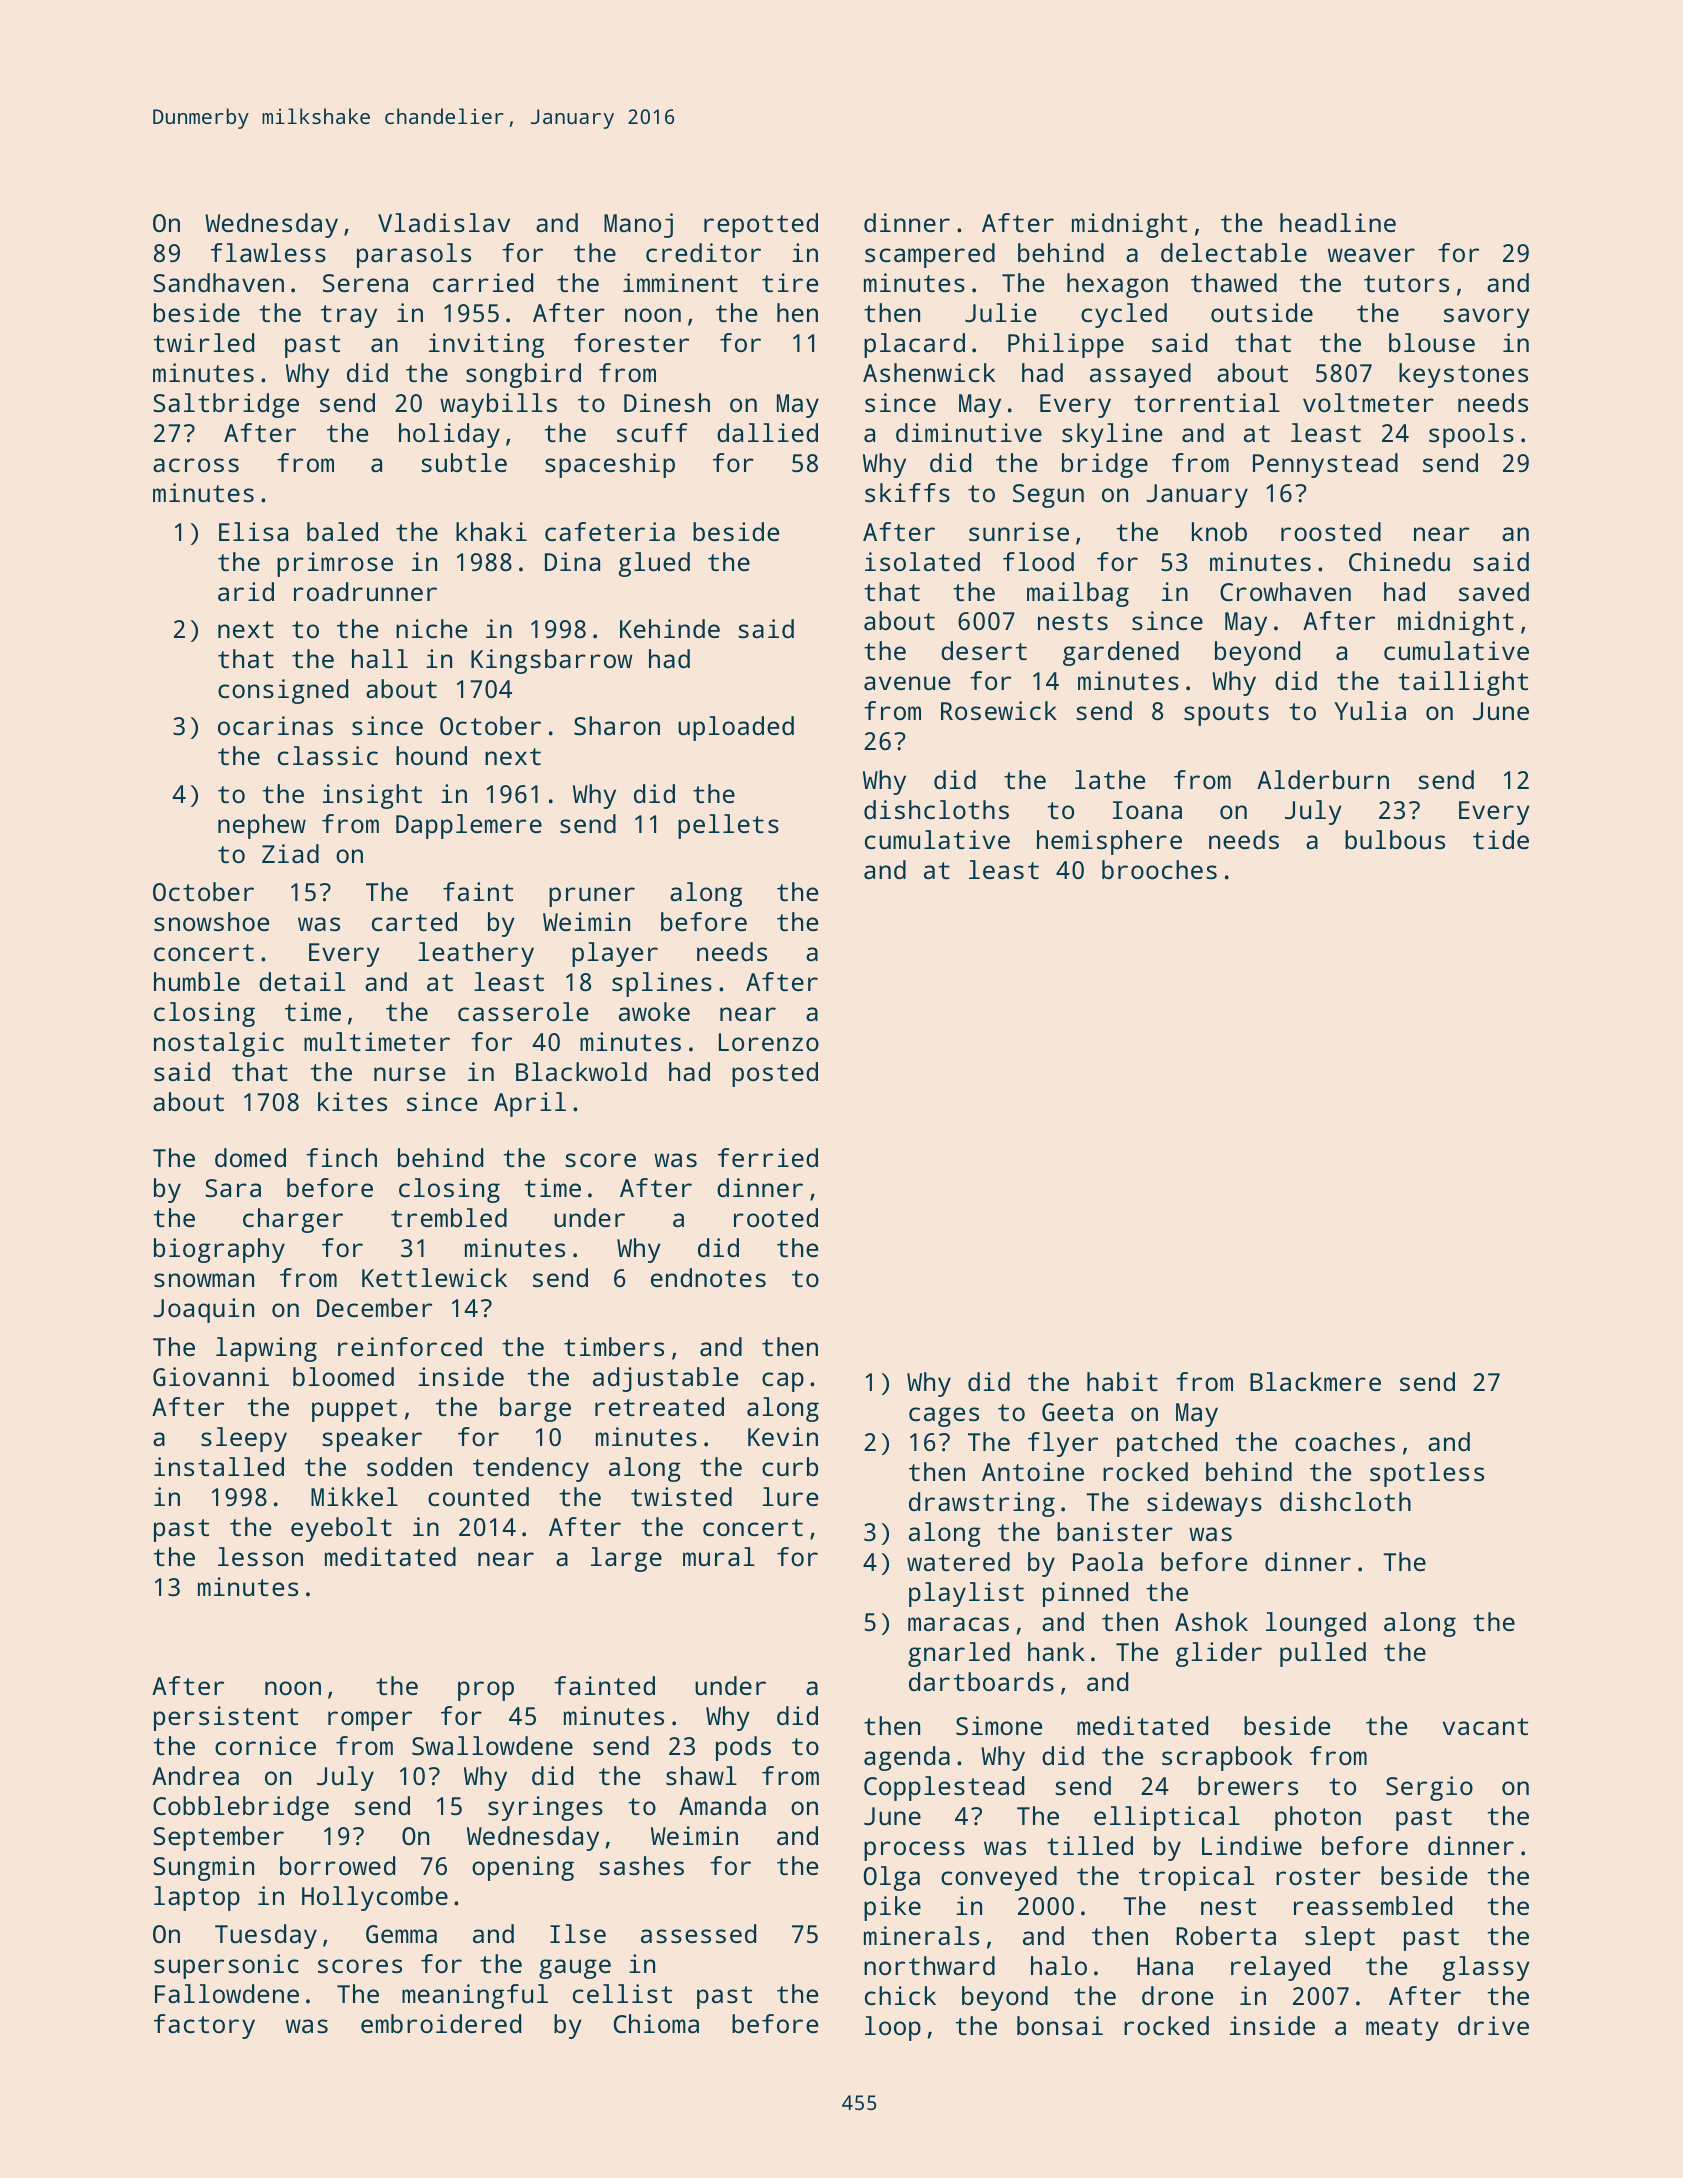 This document has height=2178, width=1683. What do you see at coordinates (958, 1561) in the document?
I see `watered` at bounding box center [958, 1561].
